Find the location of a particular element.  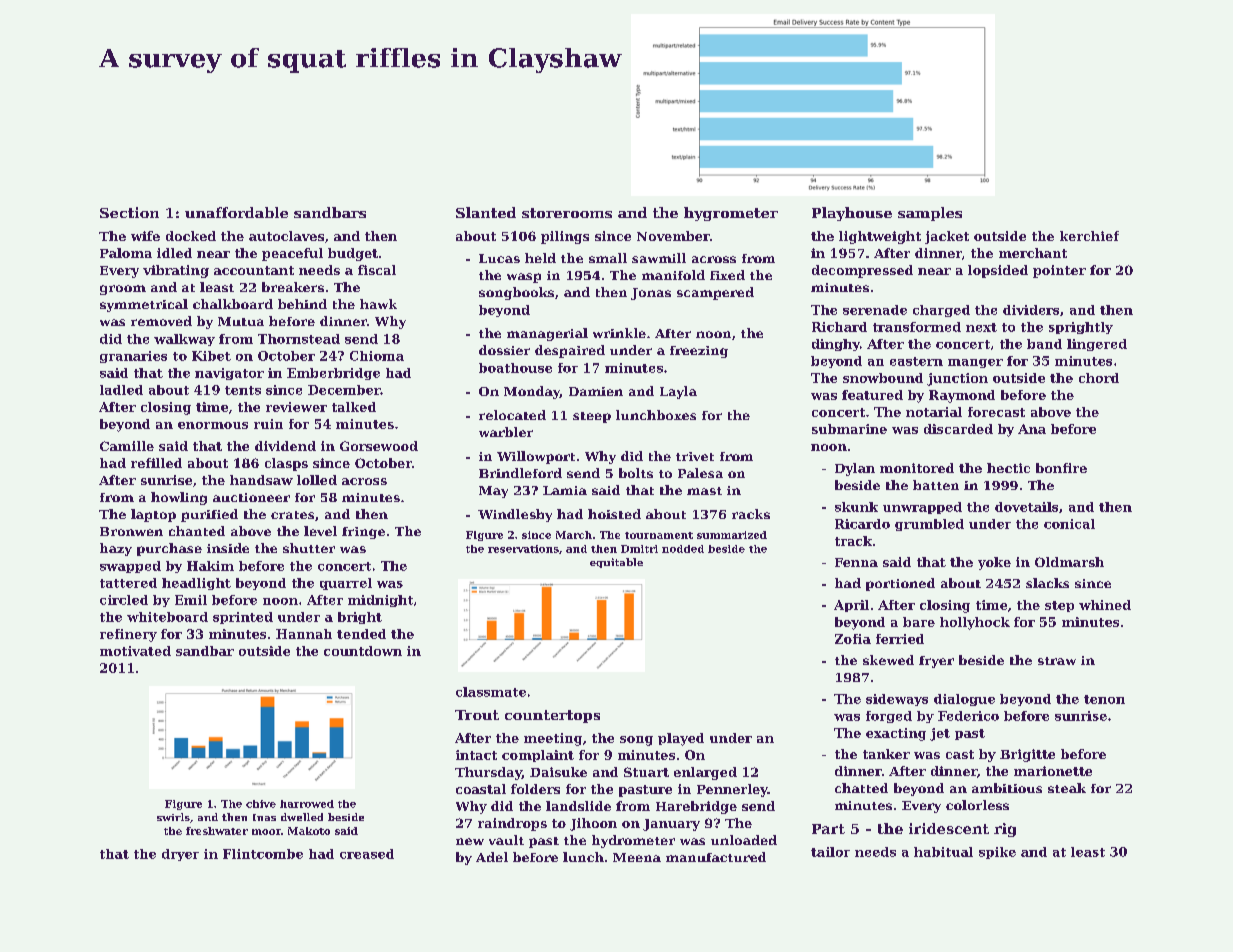

storerooms is located at coordinates (567, 213).
